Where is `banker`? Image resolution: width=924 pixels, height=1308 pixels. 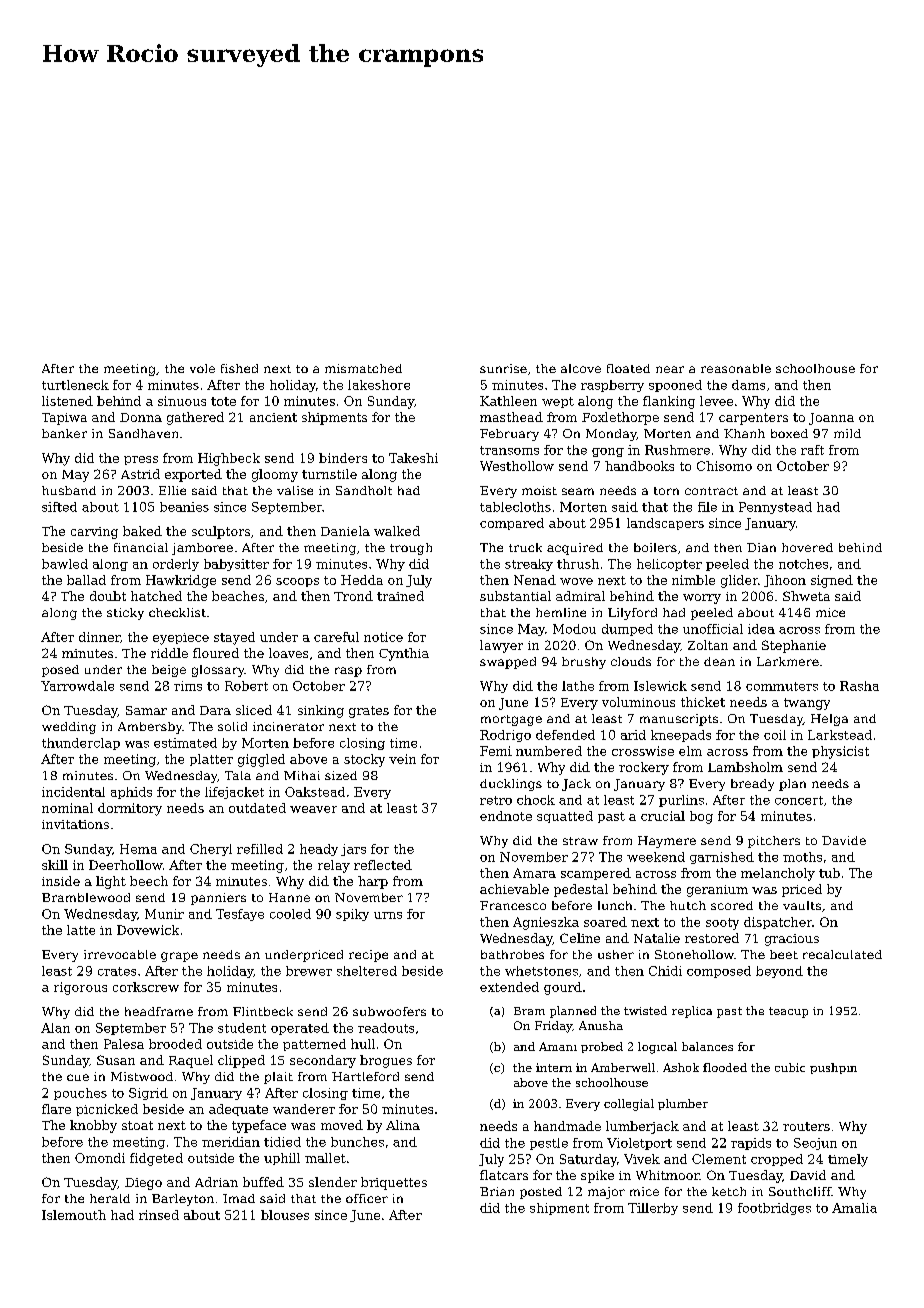
banker is located at coordinates (64, 433).
